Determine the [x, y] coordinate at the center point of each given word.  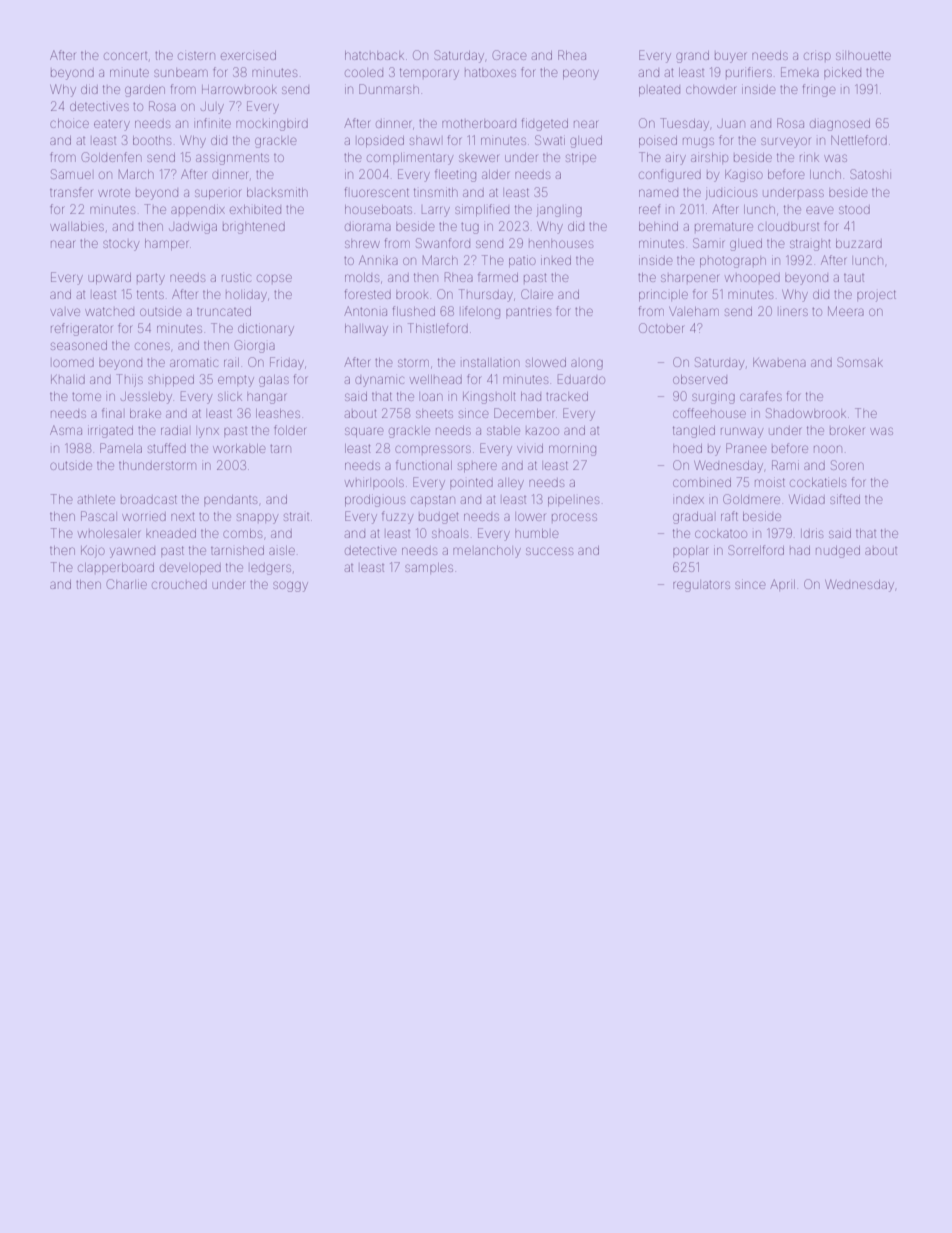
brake [145, 413]
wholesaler [109, 533]
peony [581, 74]
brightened [254, 228]
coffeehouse [709, 413]
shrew [362, 244]
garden [145, 91]
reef [650, 209]
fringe [819, 90]
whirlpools [374, 483]
